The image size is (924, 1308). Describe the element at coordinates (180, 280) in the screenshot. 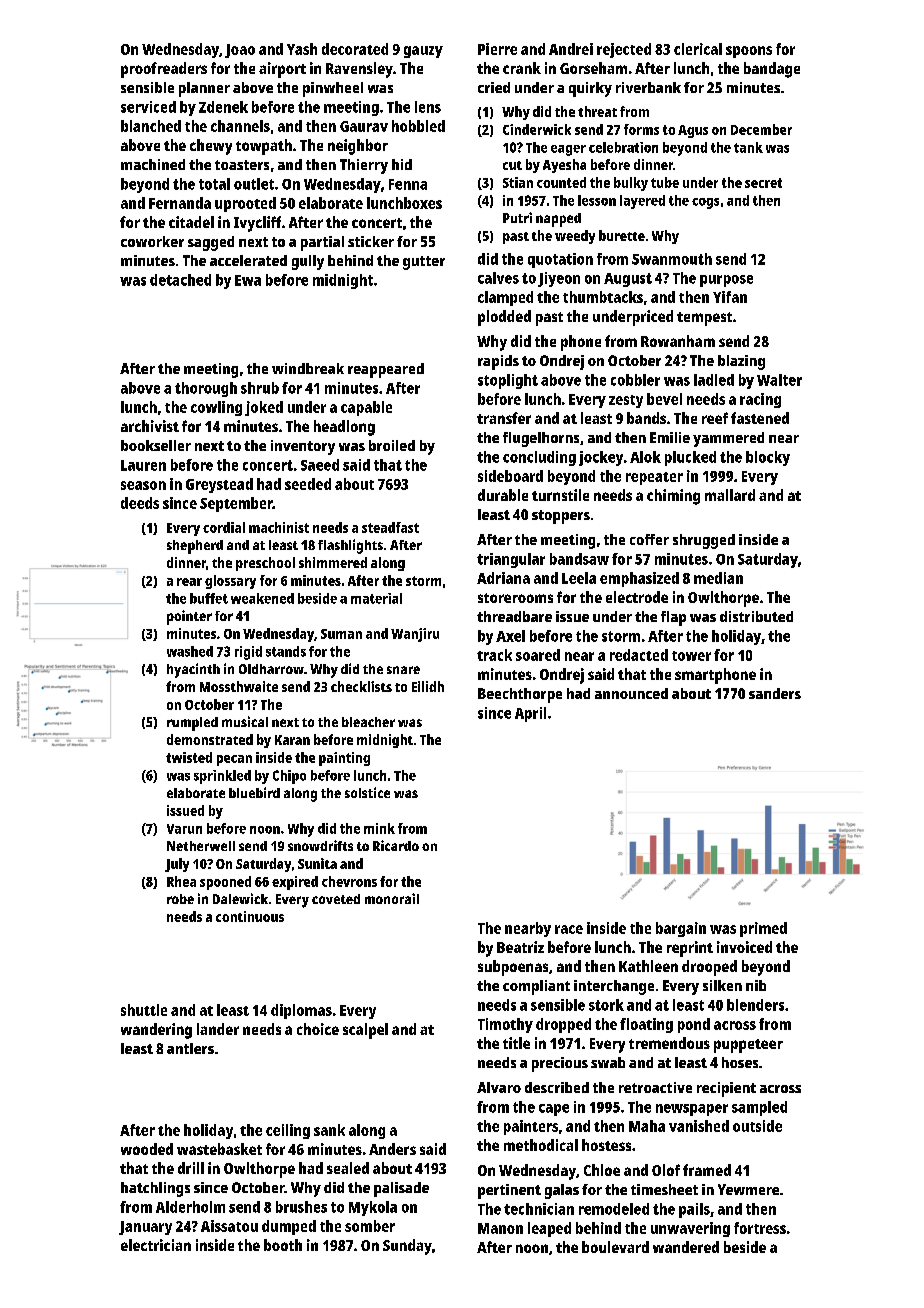

I see `detached` at that location.
